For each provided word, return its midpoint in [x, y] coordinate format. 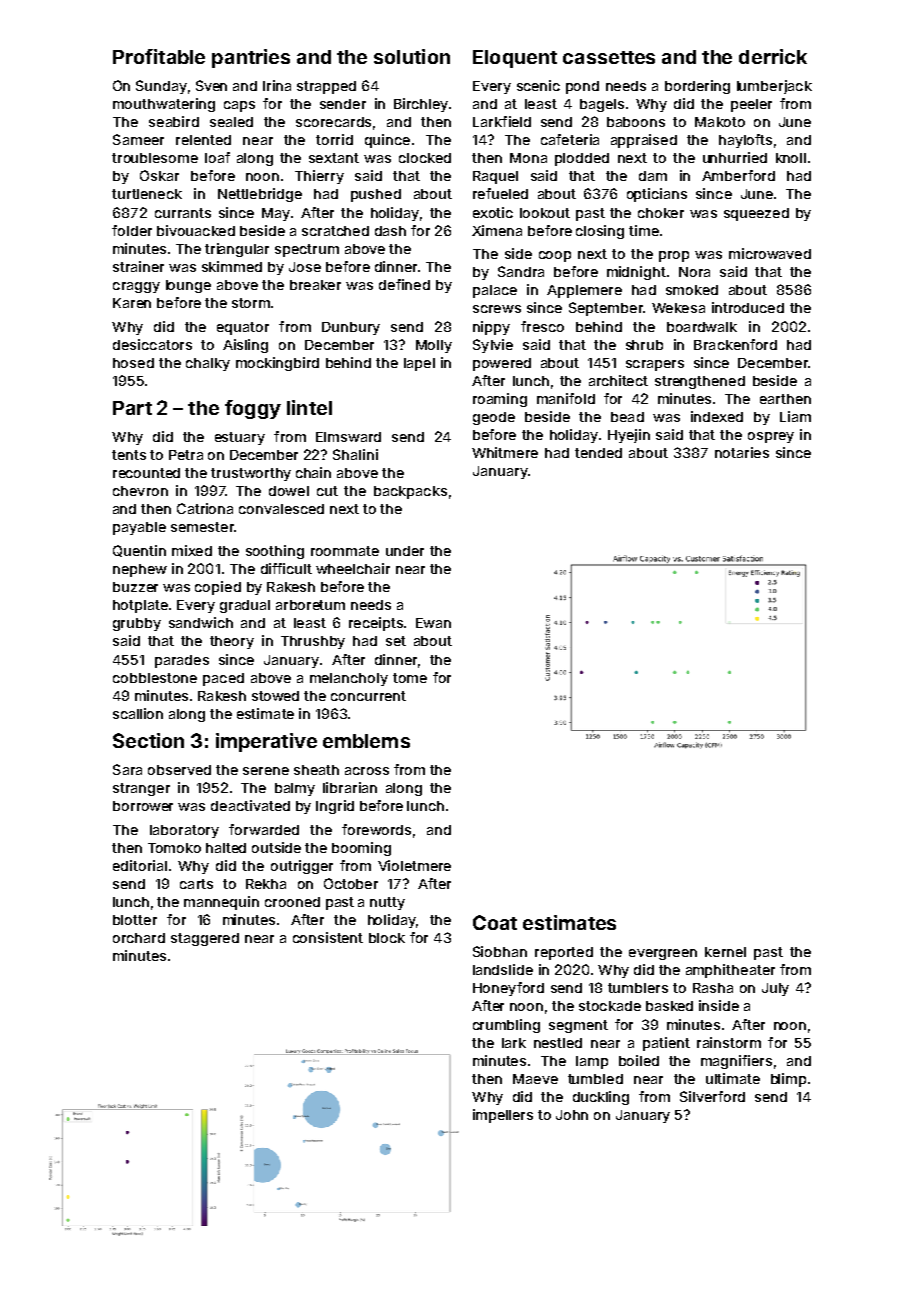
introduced [748, 307]
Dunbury [351, 328]
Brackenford [735, 344]
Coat [495, 922]
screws [497, 309]
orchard [139, 938]
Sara [127, 769]
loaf [217, 157]
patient [666, 1044]
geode [494, 418]
